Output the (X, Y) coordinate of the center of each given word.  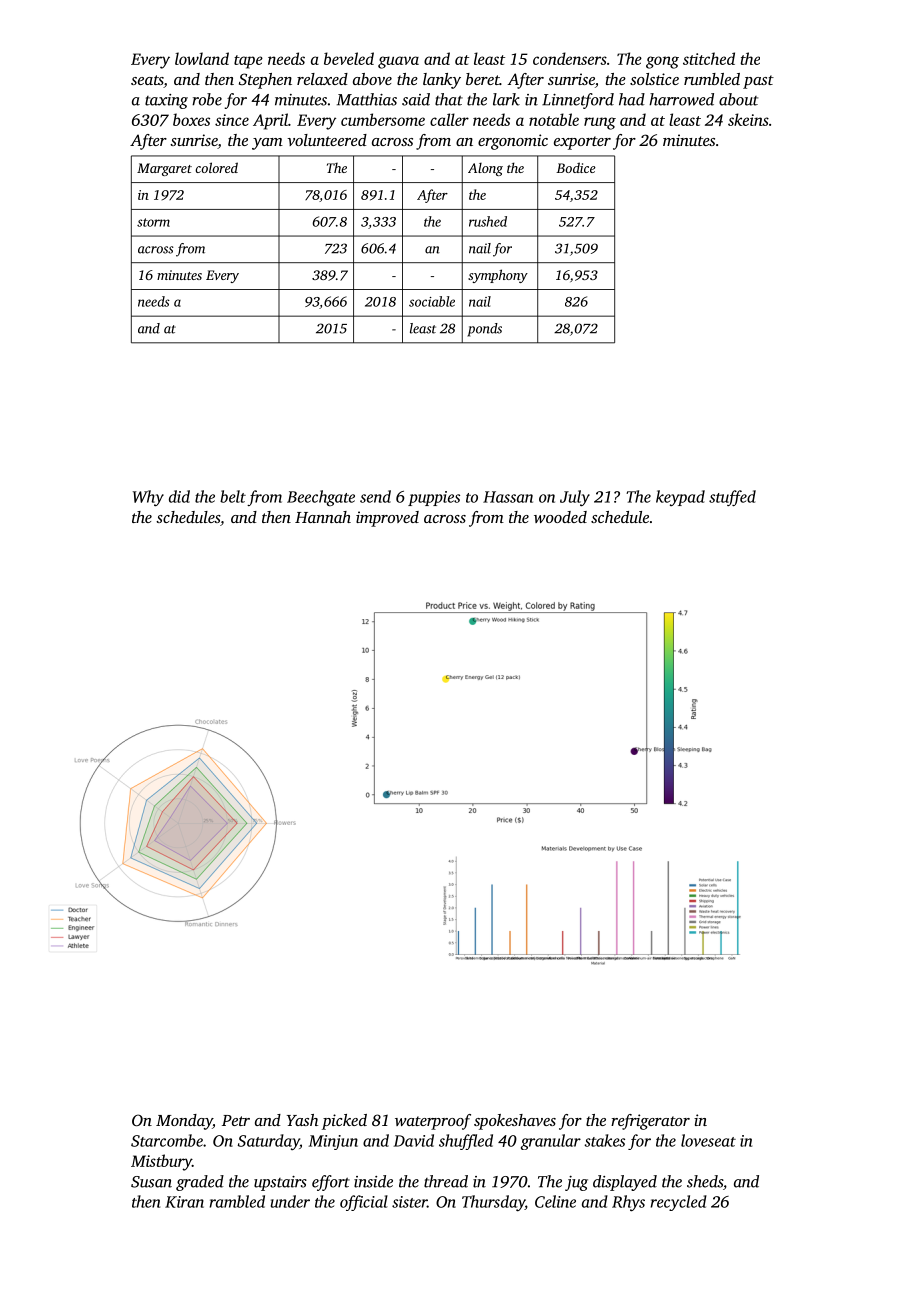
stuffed (732, 498)
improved (387, 519)
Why (148, 498)
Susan (151, 1182)
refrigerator (650, 1122)
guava (398, 62)
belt (233, 496)
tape (248, 62)
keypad (680, 498)
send (375, 496)
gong (662, 62)
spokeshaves (515, 1122)
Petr (236, 1120)
